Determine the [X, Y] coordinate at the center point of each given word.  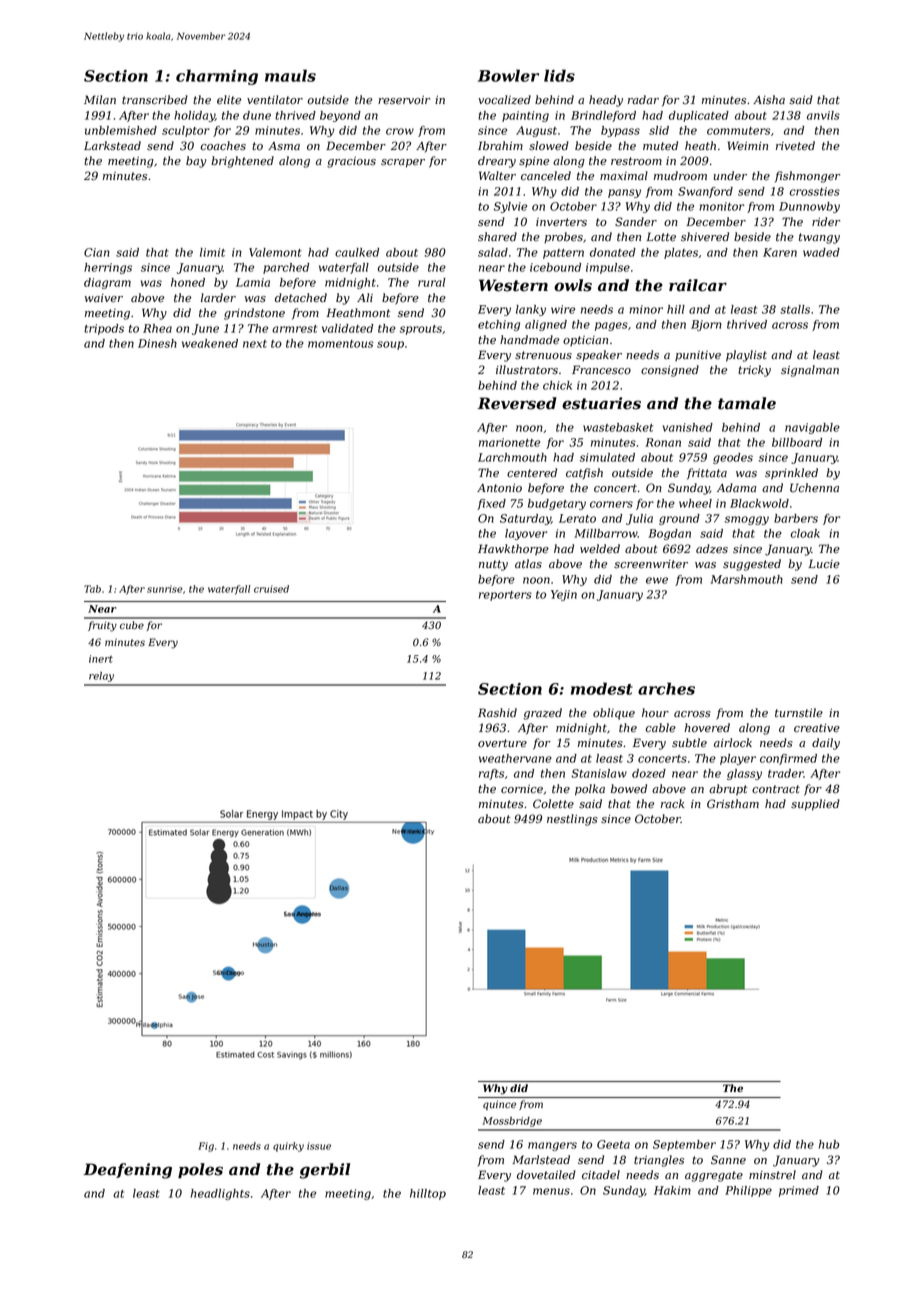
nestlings [572, 820]
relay [101, 677]
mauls [290, 75]
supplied [815, 805]
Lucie [824, 563]
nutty [493, 565]
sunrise [165, 589]
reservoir [404, 100]
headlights [220, 1194]
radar [643, 100]
